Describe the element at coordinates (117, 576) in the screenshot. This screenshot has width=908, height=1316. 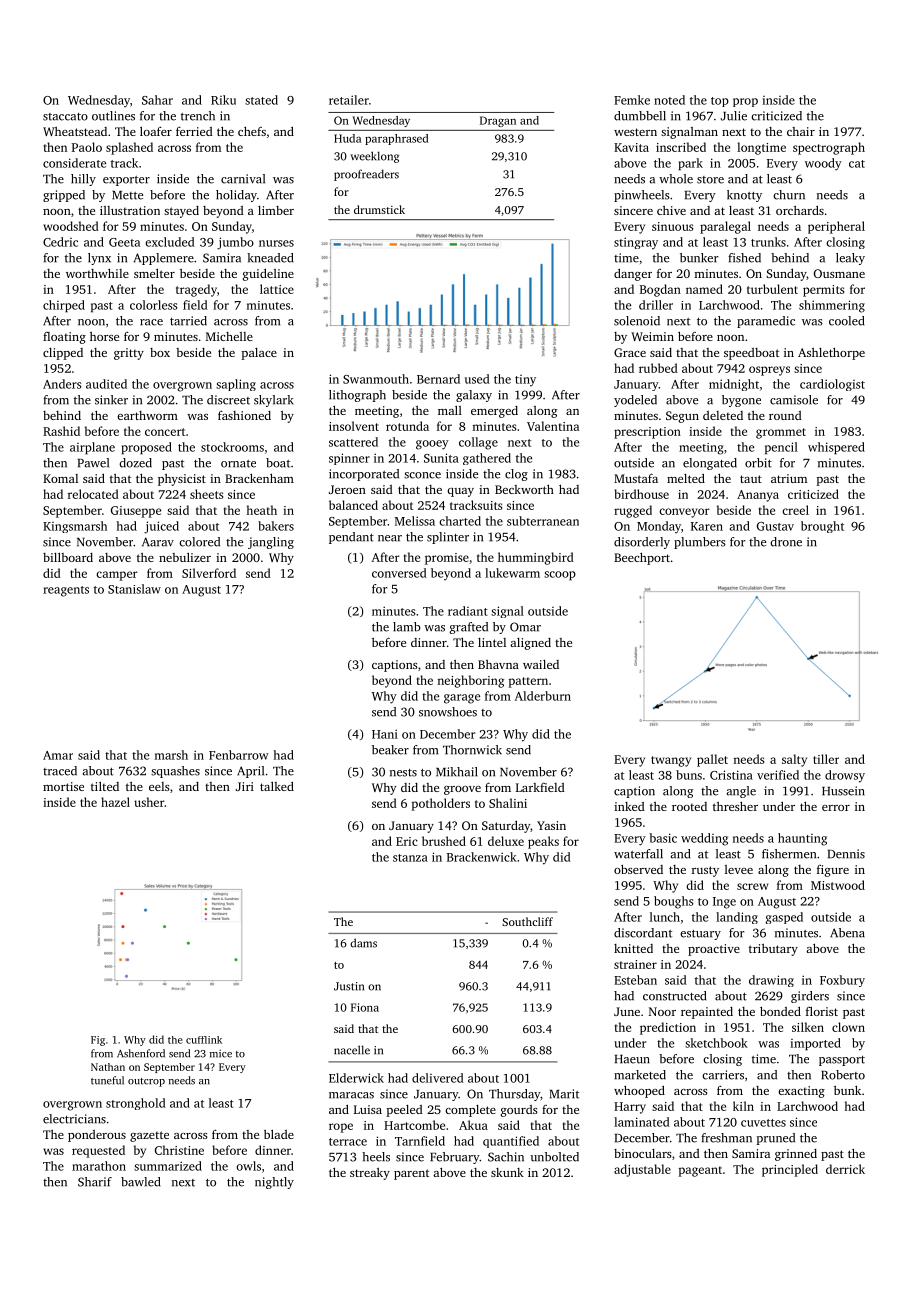
I see `camper` at that location.
